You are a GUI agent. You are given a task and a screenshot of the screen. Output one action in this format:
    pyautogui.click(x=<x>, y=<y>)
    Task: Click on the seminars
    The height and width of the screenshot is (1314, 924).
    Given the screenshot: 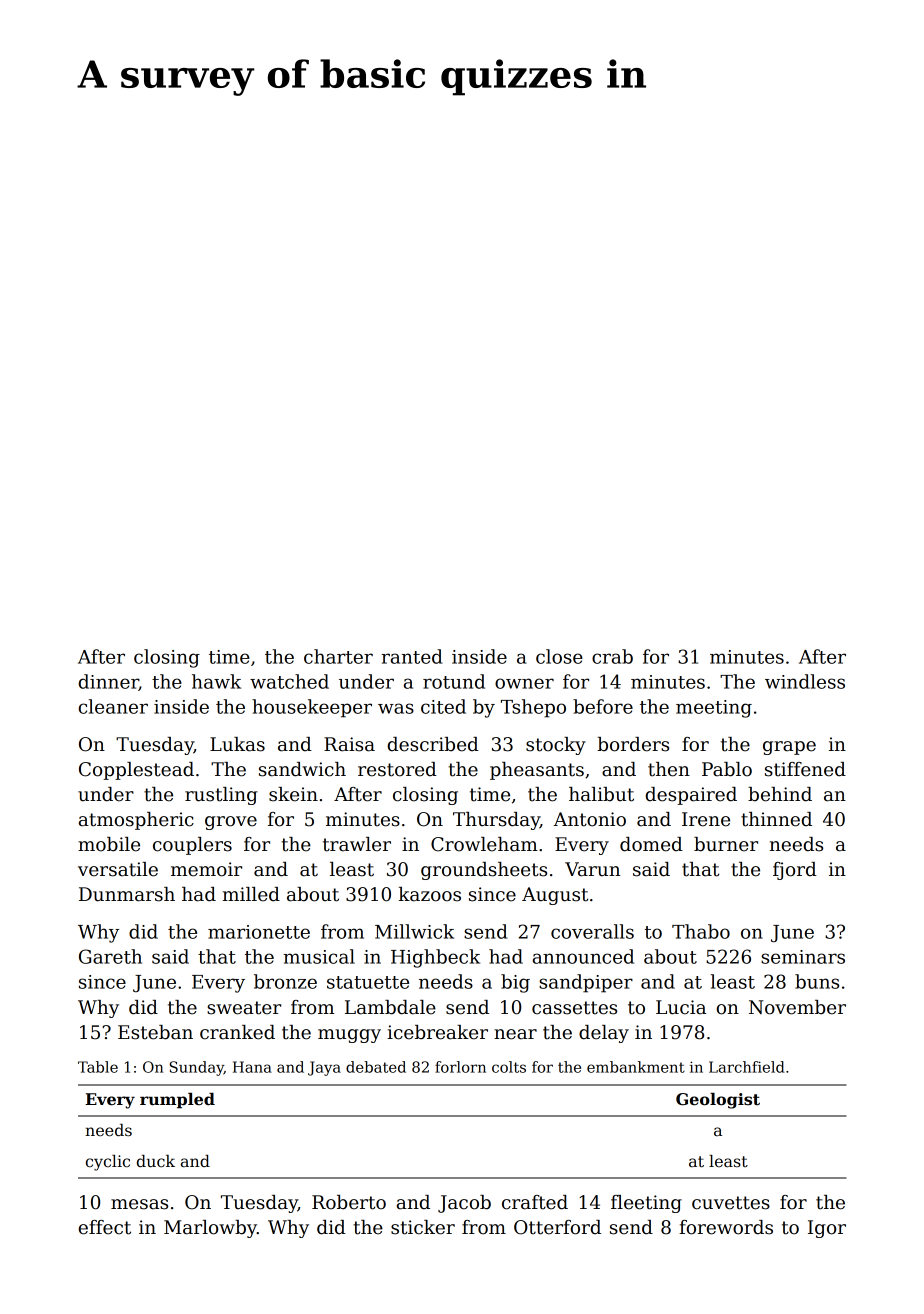 What is the action you would take?
    pyautogui.click(x=803, y=957)
